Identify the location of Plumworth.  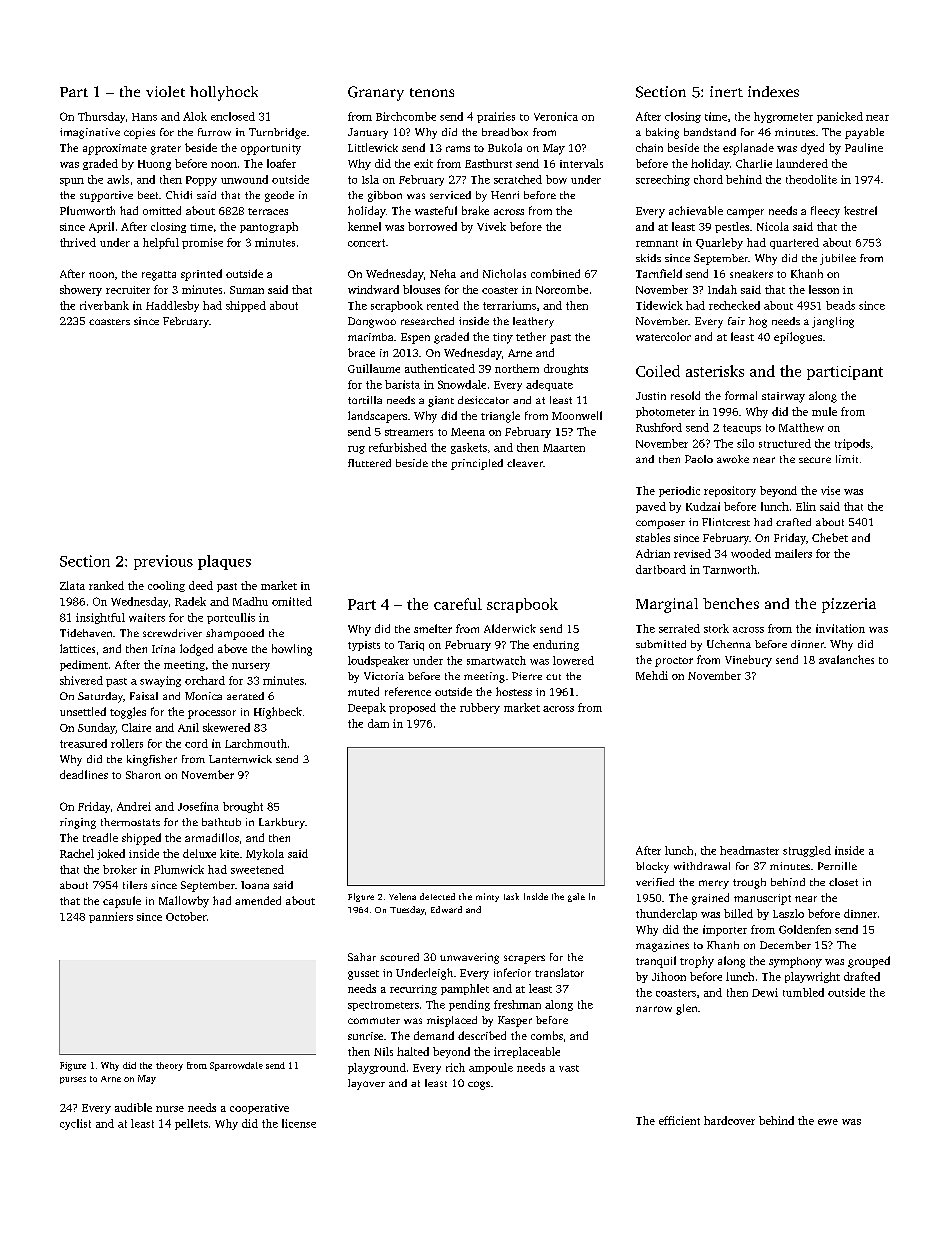
(87, 210).
